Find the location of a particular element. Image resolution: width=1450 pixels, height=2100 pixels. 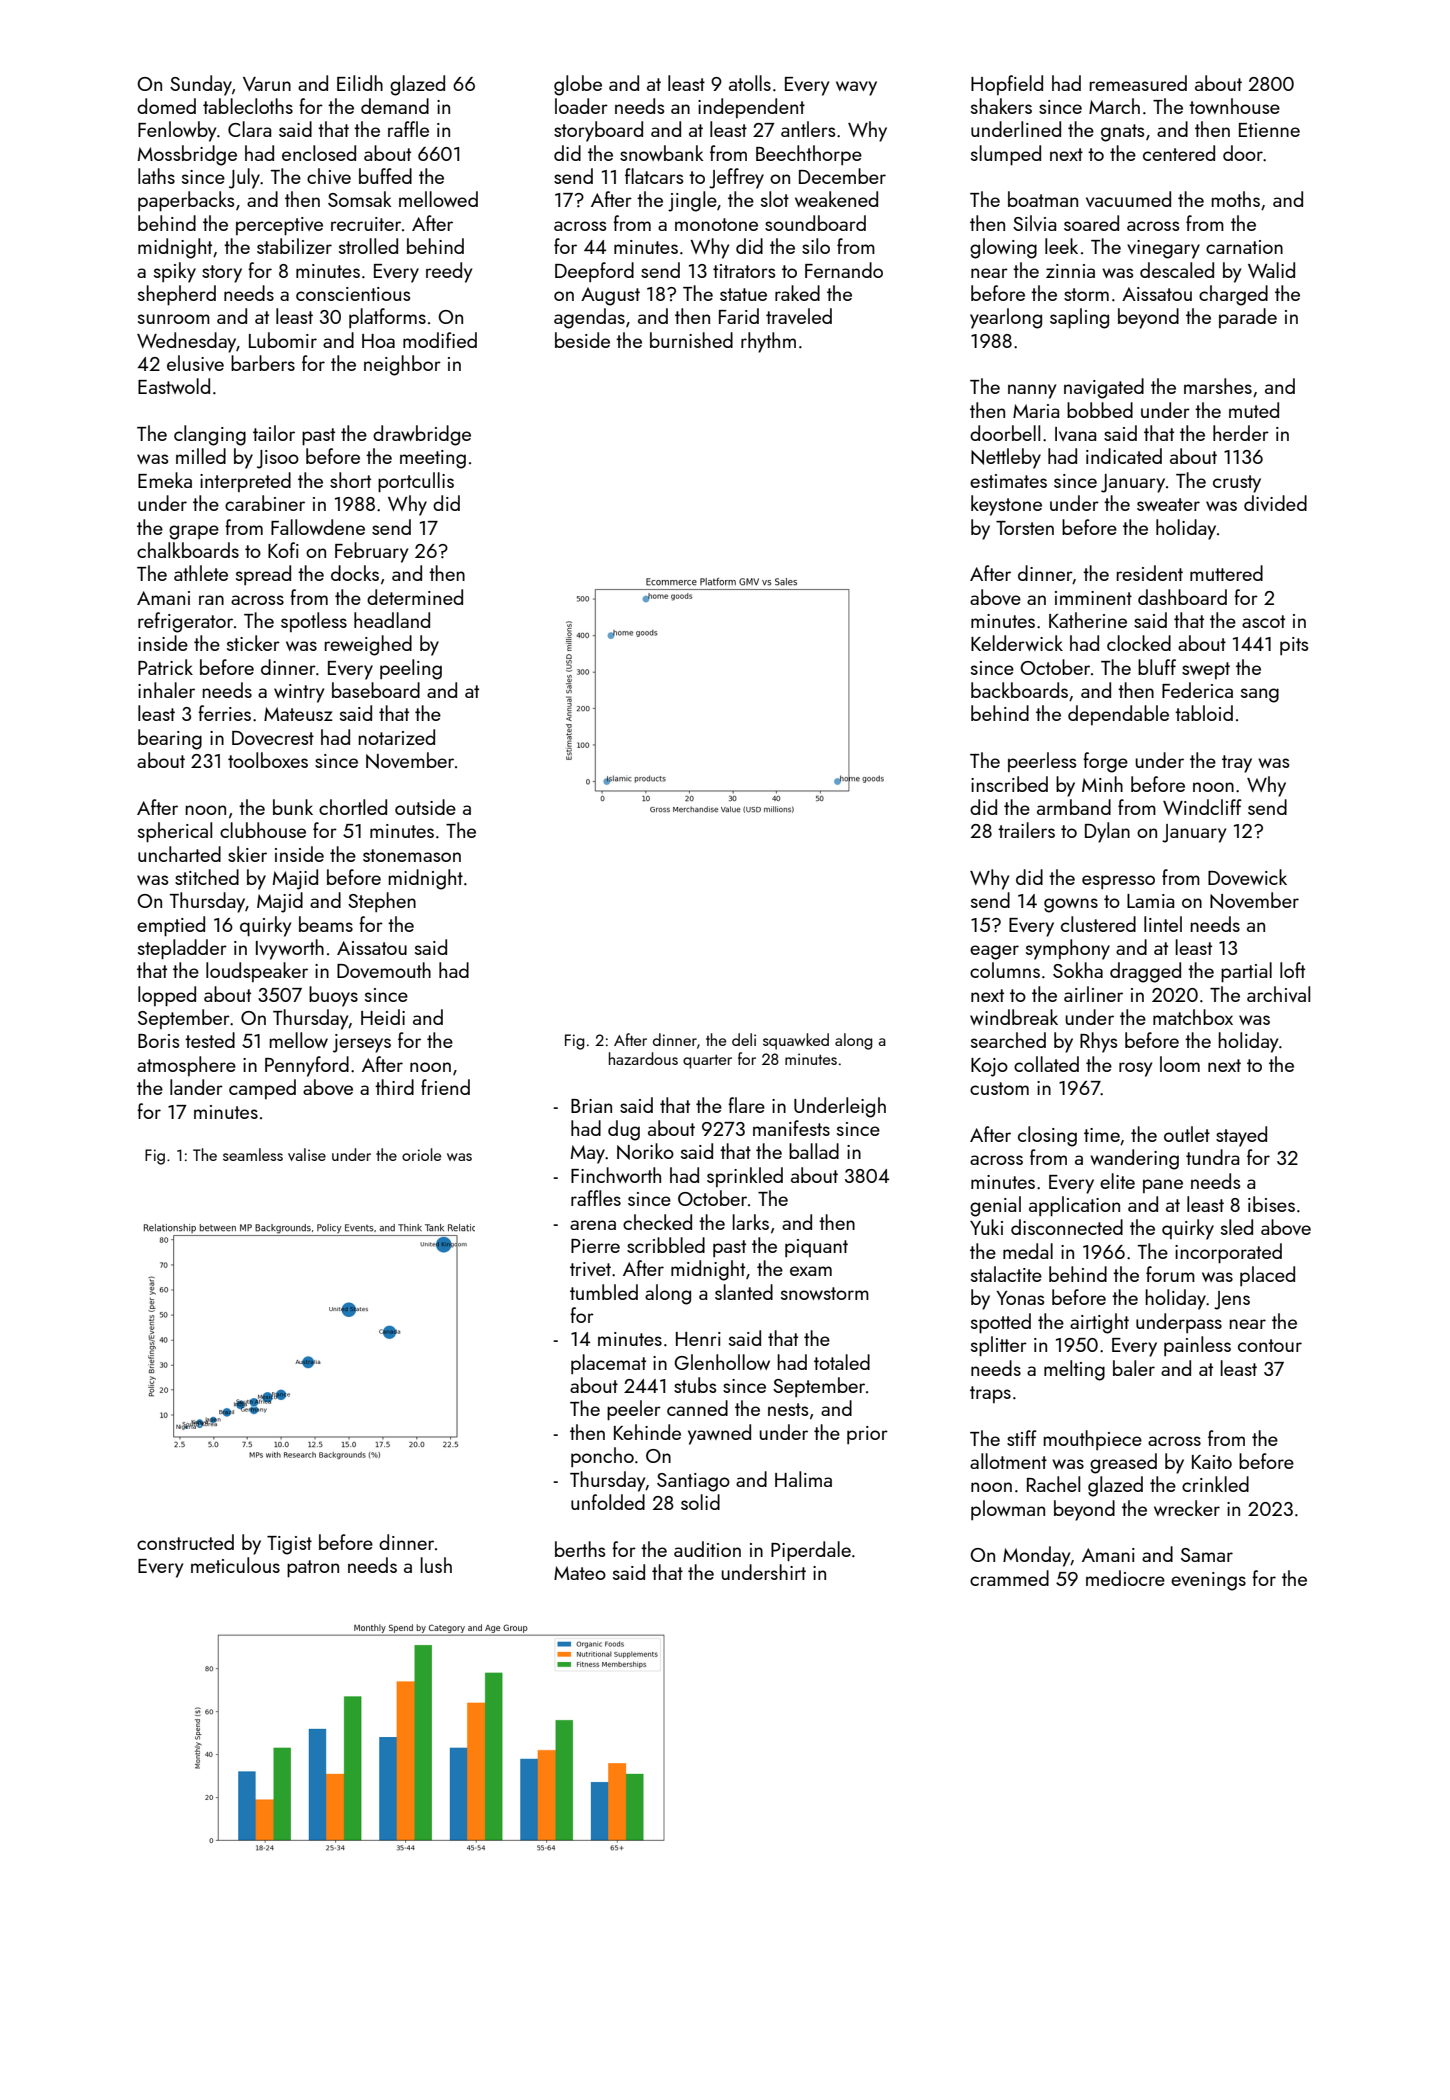

loom is located at coordinates (1180, 1064).
